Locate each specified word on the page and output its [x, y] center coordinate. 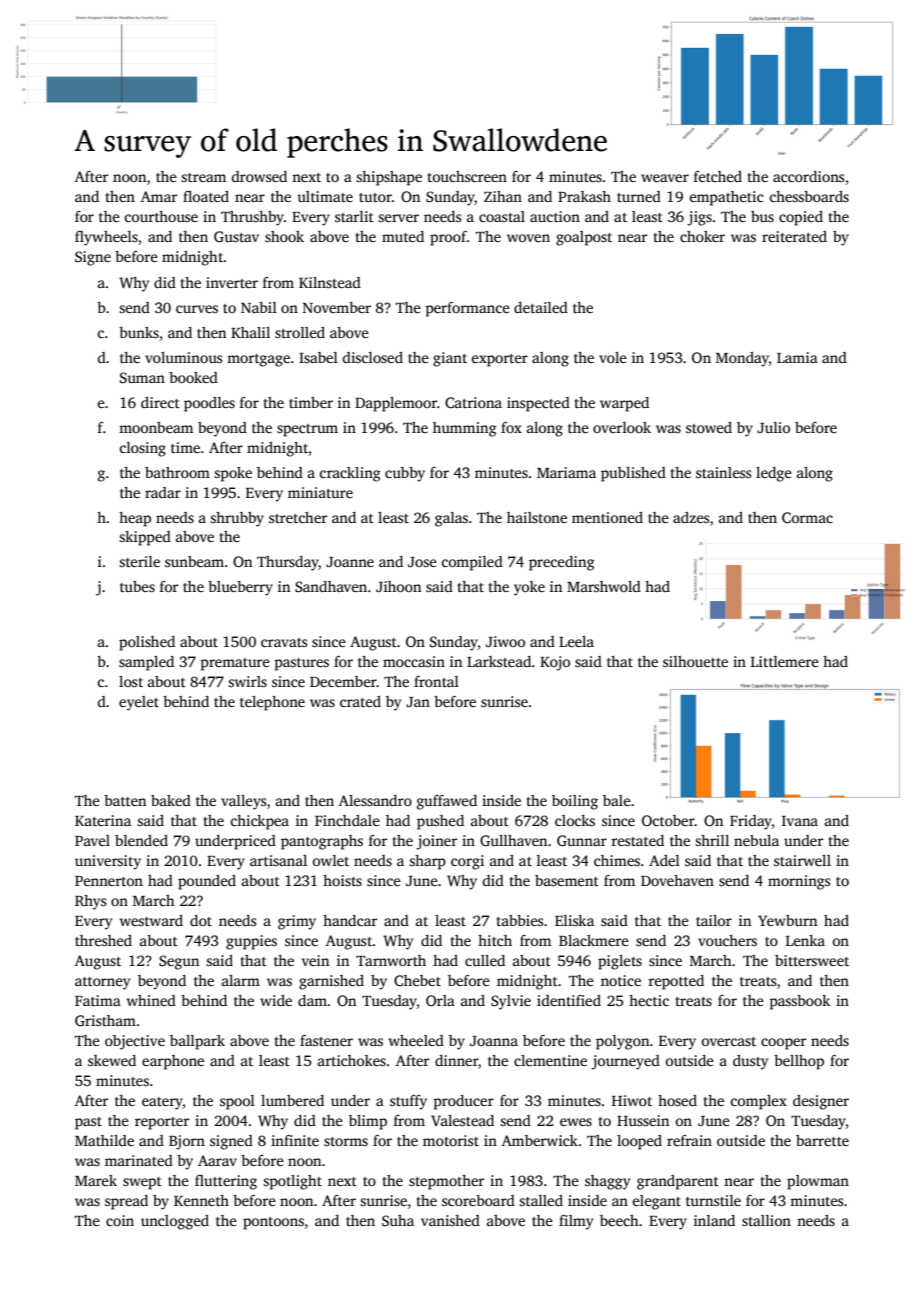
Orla [440, 1000]
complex [759, 1102]
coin [120, 1220]
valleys [243, 802]
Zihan [503, 196]
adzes [691, 517]
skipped [145, 538]
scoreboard [478, 1200]
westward [151, 920]
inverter [232, 282]
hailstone [537, 517]
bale [617, 800]
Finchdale [347, 820]
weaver [665, 178]
